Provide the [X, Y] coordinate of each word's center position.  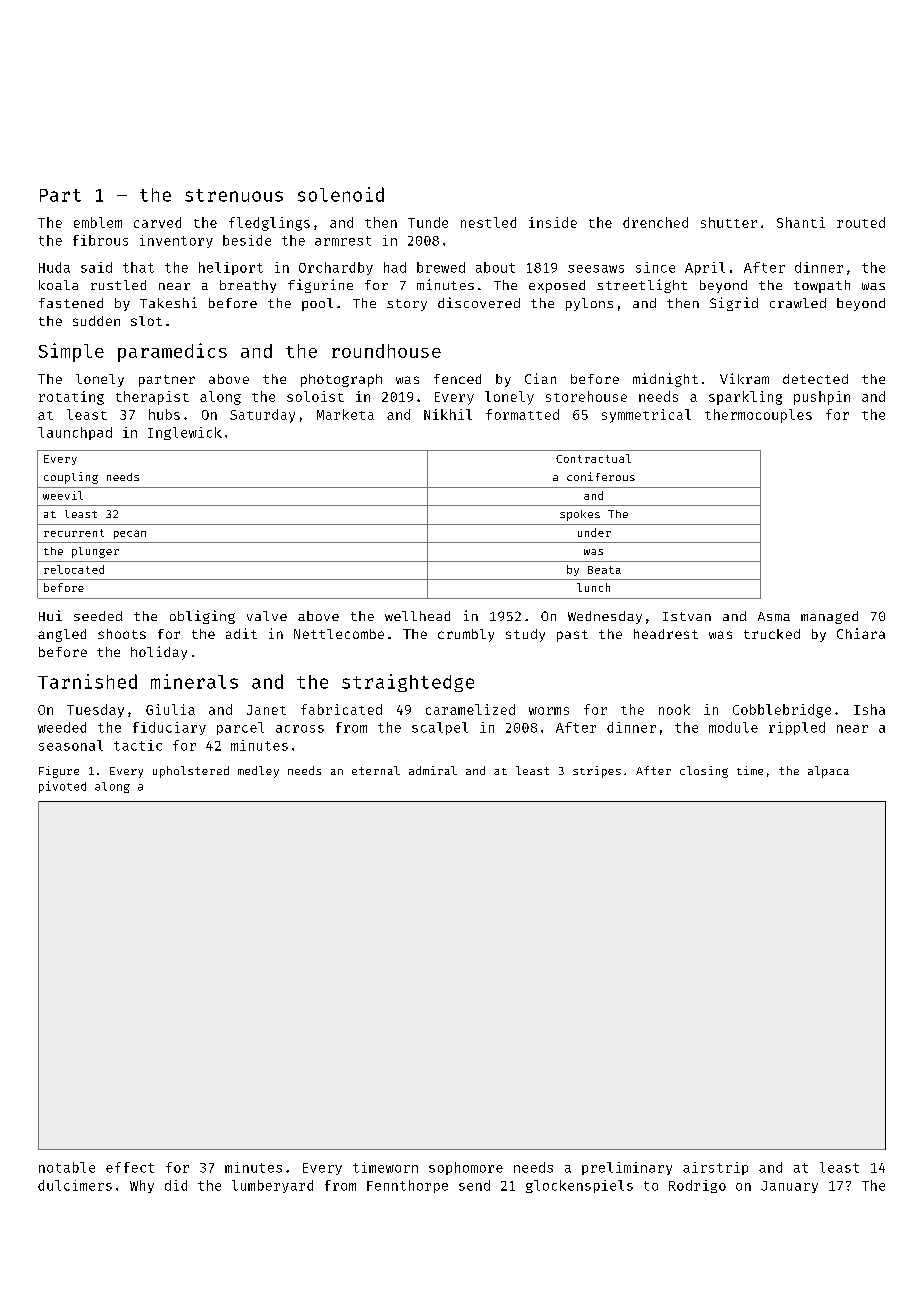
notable [67, 1167]
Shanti [801, 222]
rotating [71, 398]
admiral [433, 770]
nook [674, 709]
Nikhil [448, 414]
